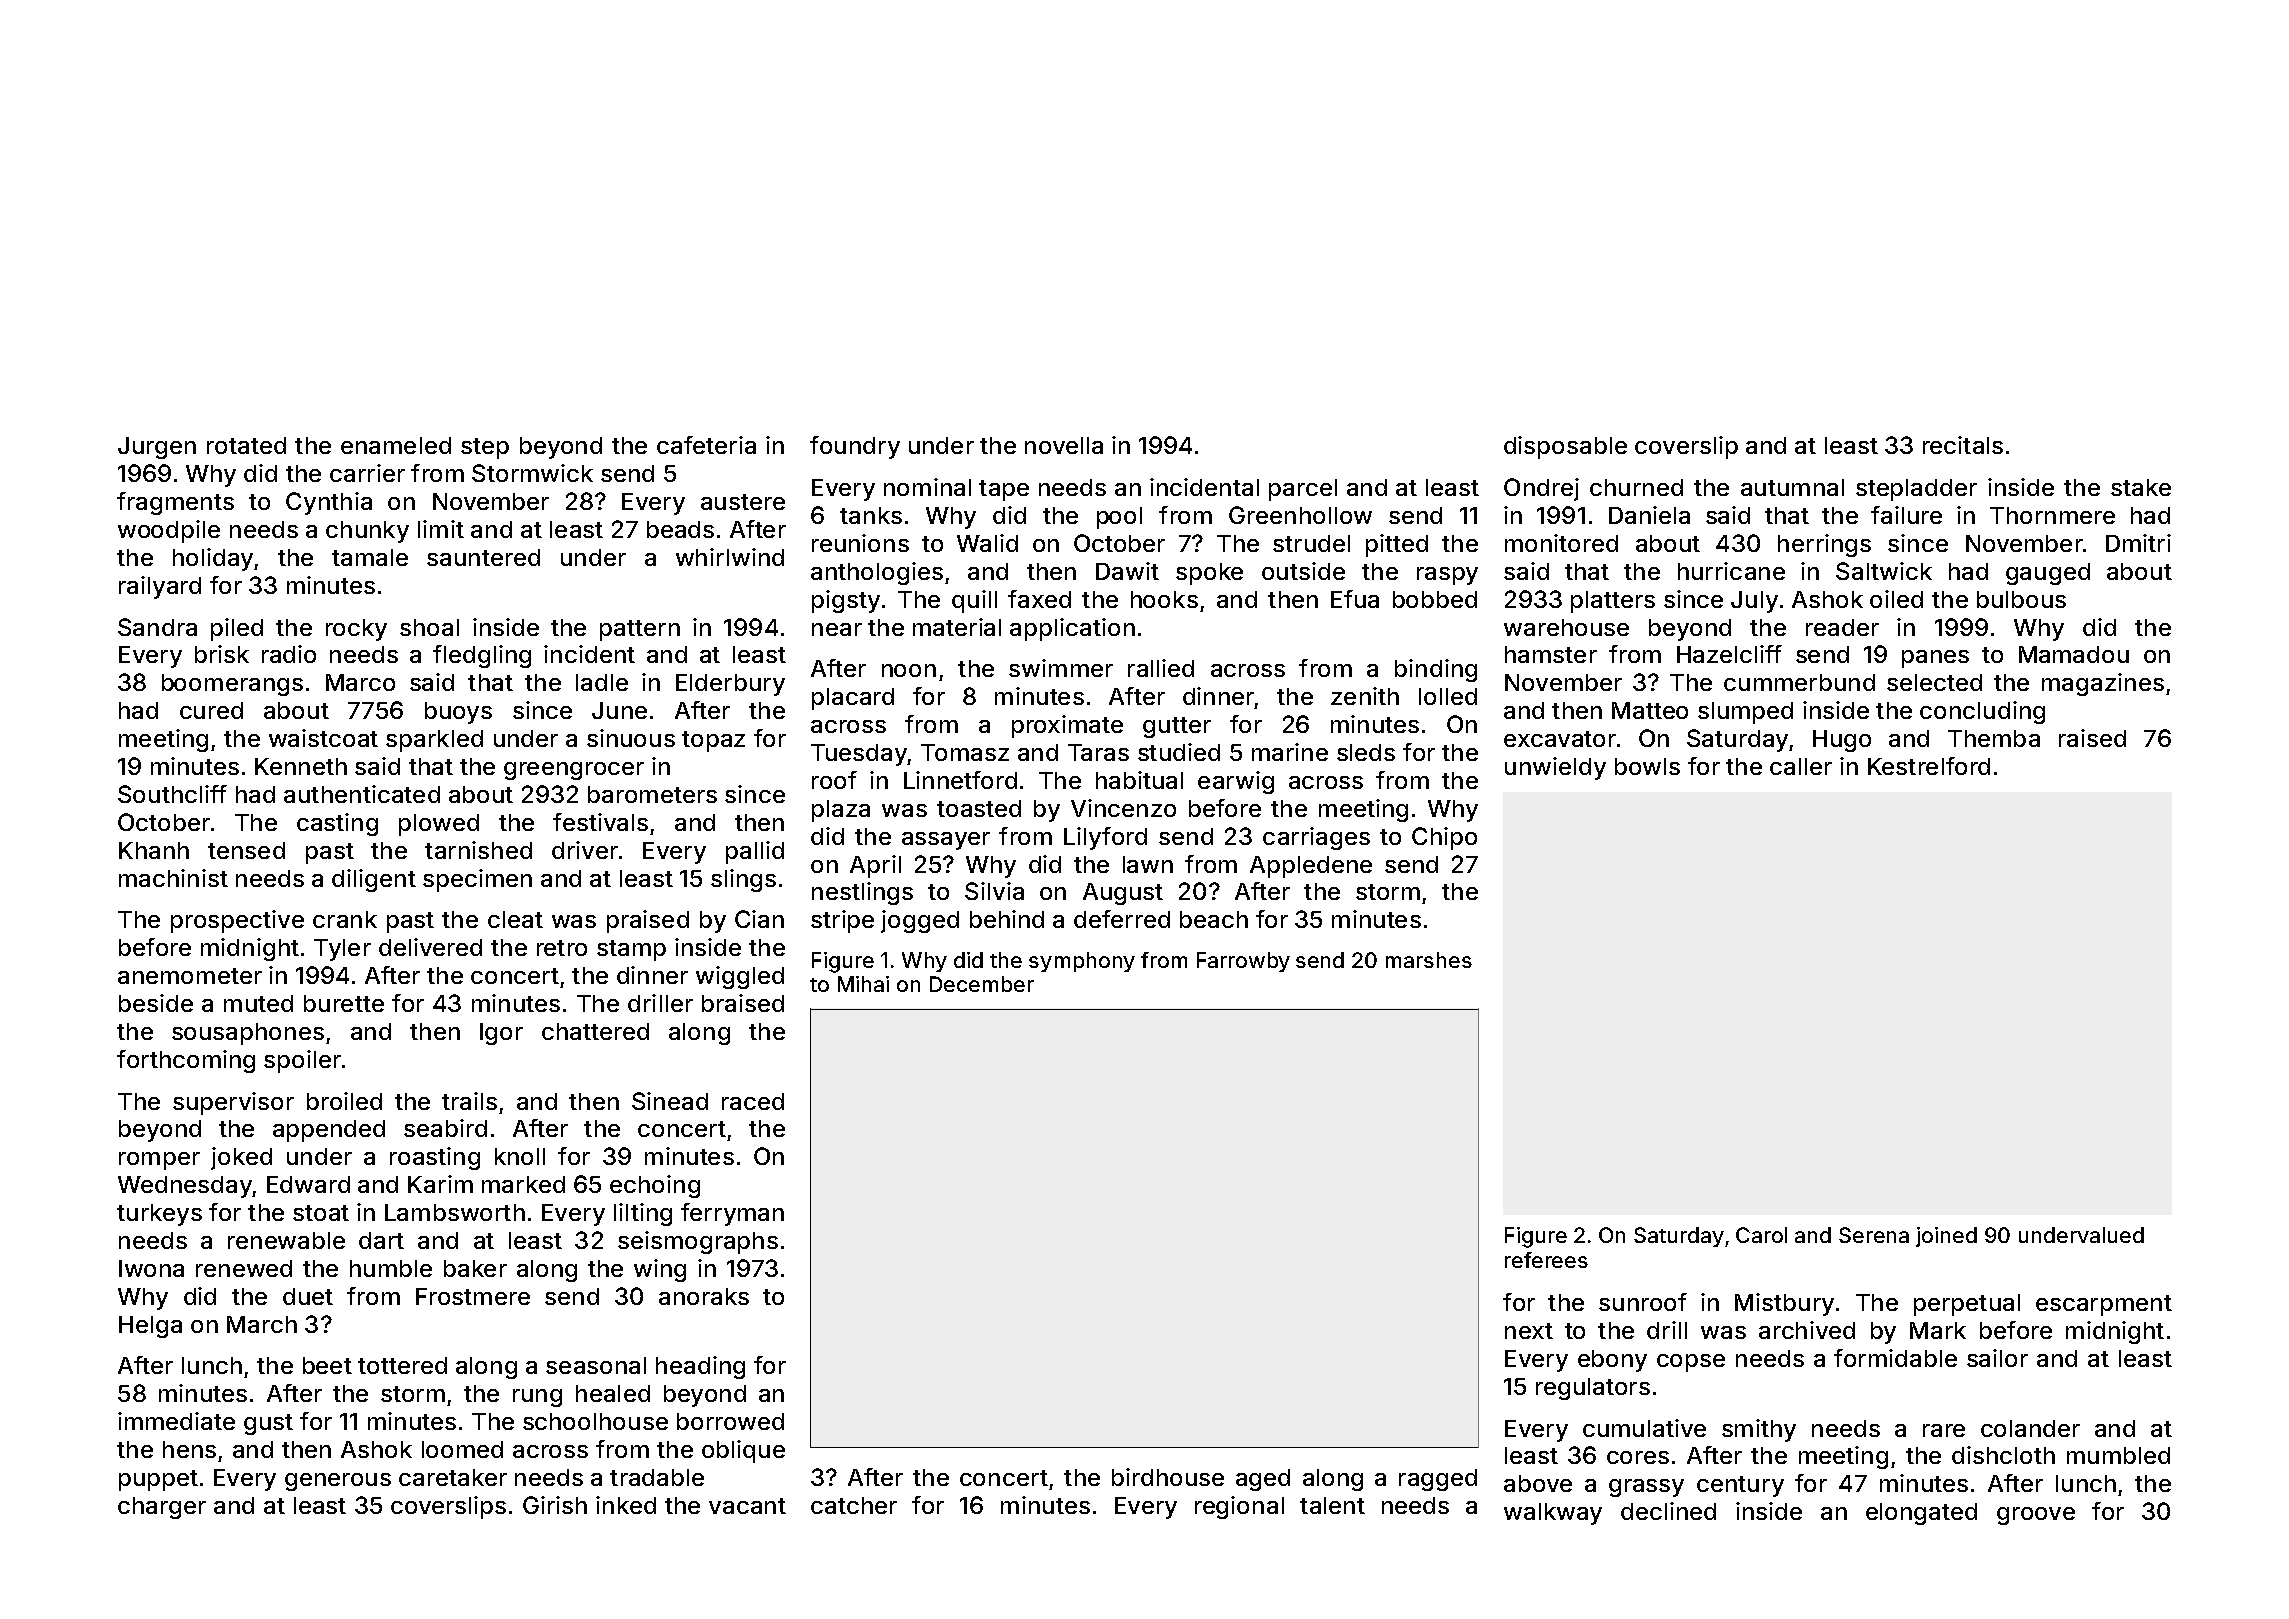 The width and height of the page is (2289, 1619). What do you see at coordinates (344, 1003) in the page?
I see `burette` at bounding box center [344, 1003].
